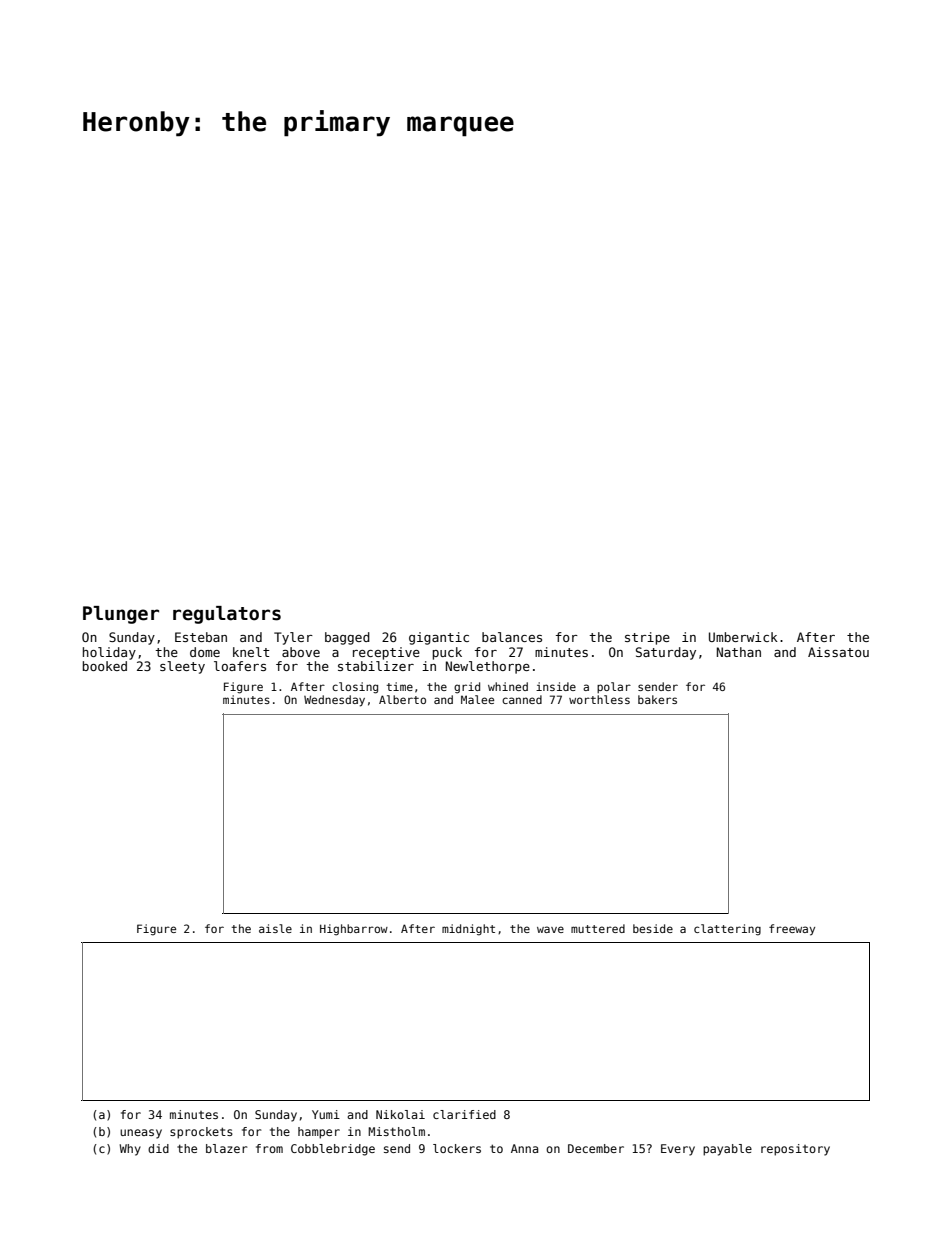  I want to click on regulators, so click(227, 615).
